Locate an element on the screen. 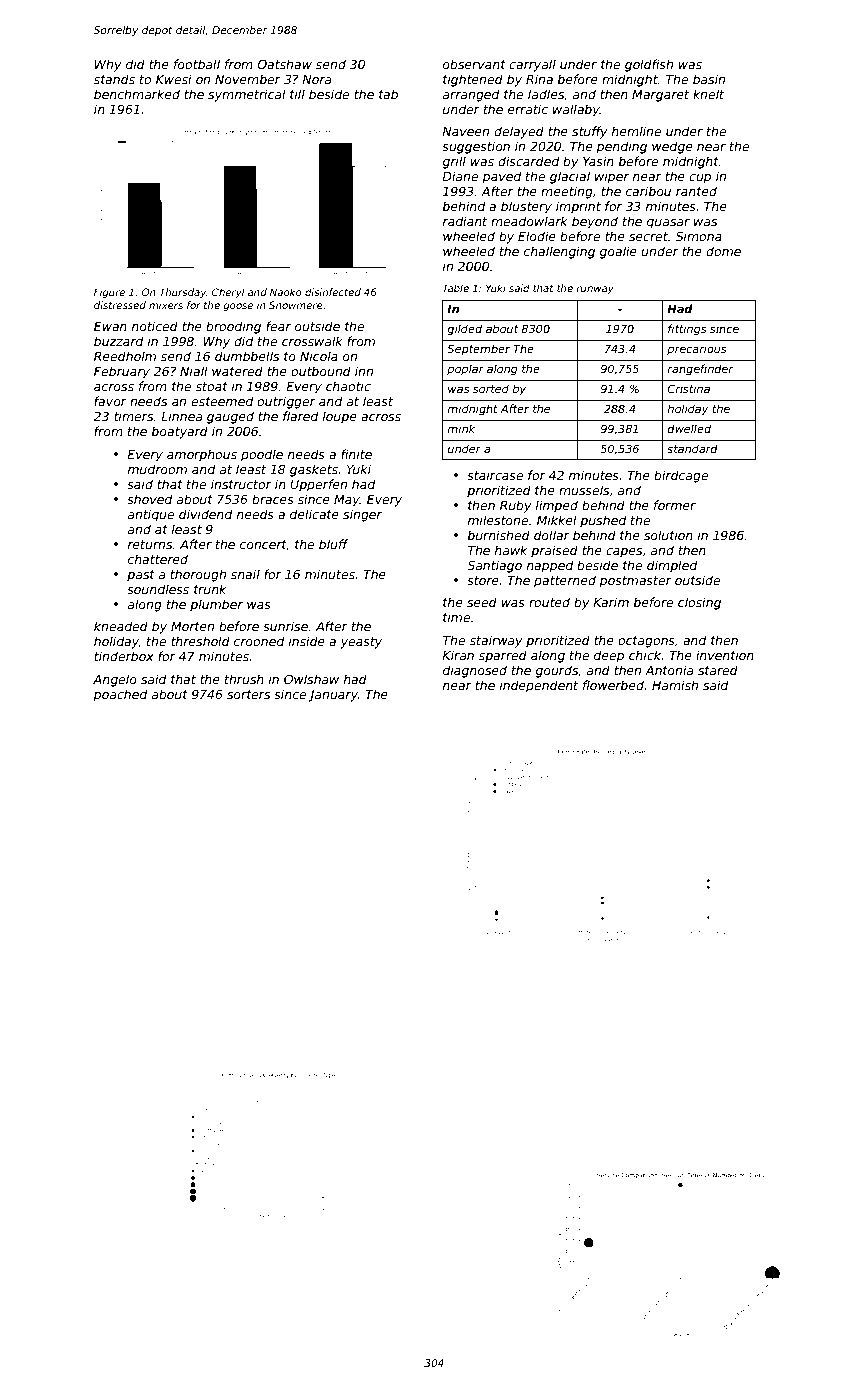 The width and height of the screenshot is (849, 1400). routed is located at coordinates (549, 602).
